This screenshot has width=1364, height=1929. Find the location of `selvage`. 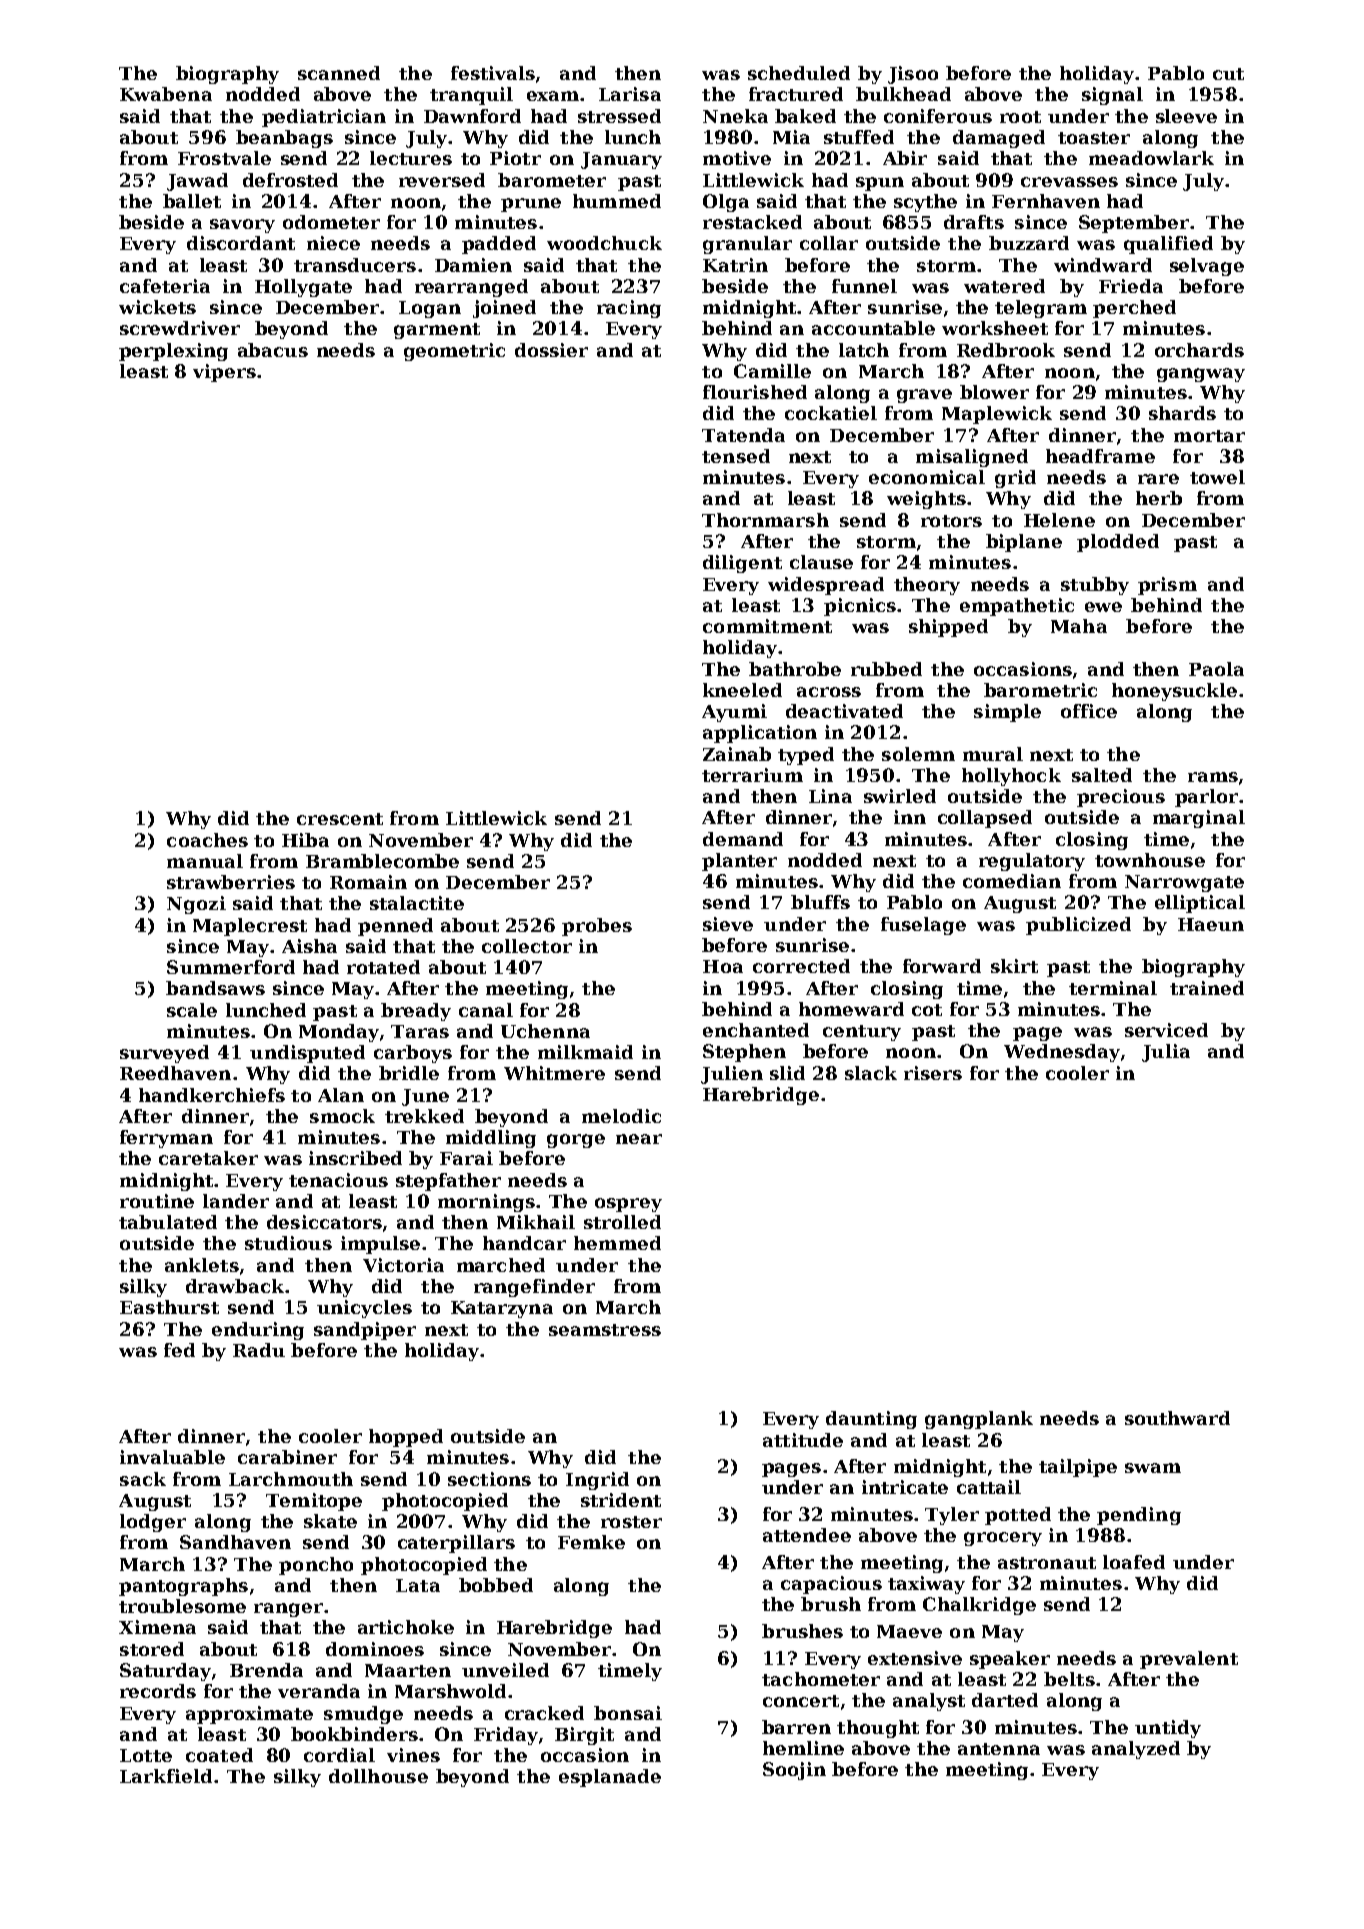

selvage is located at coordinates (1207, 267).
